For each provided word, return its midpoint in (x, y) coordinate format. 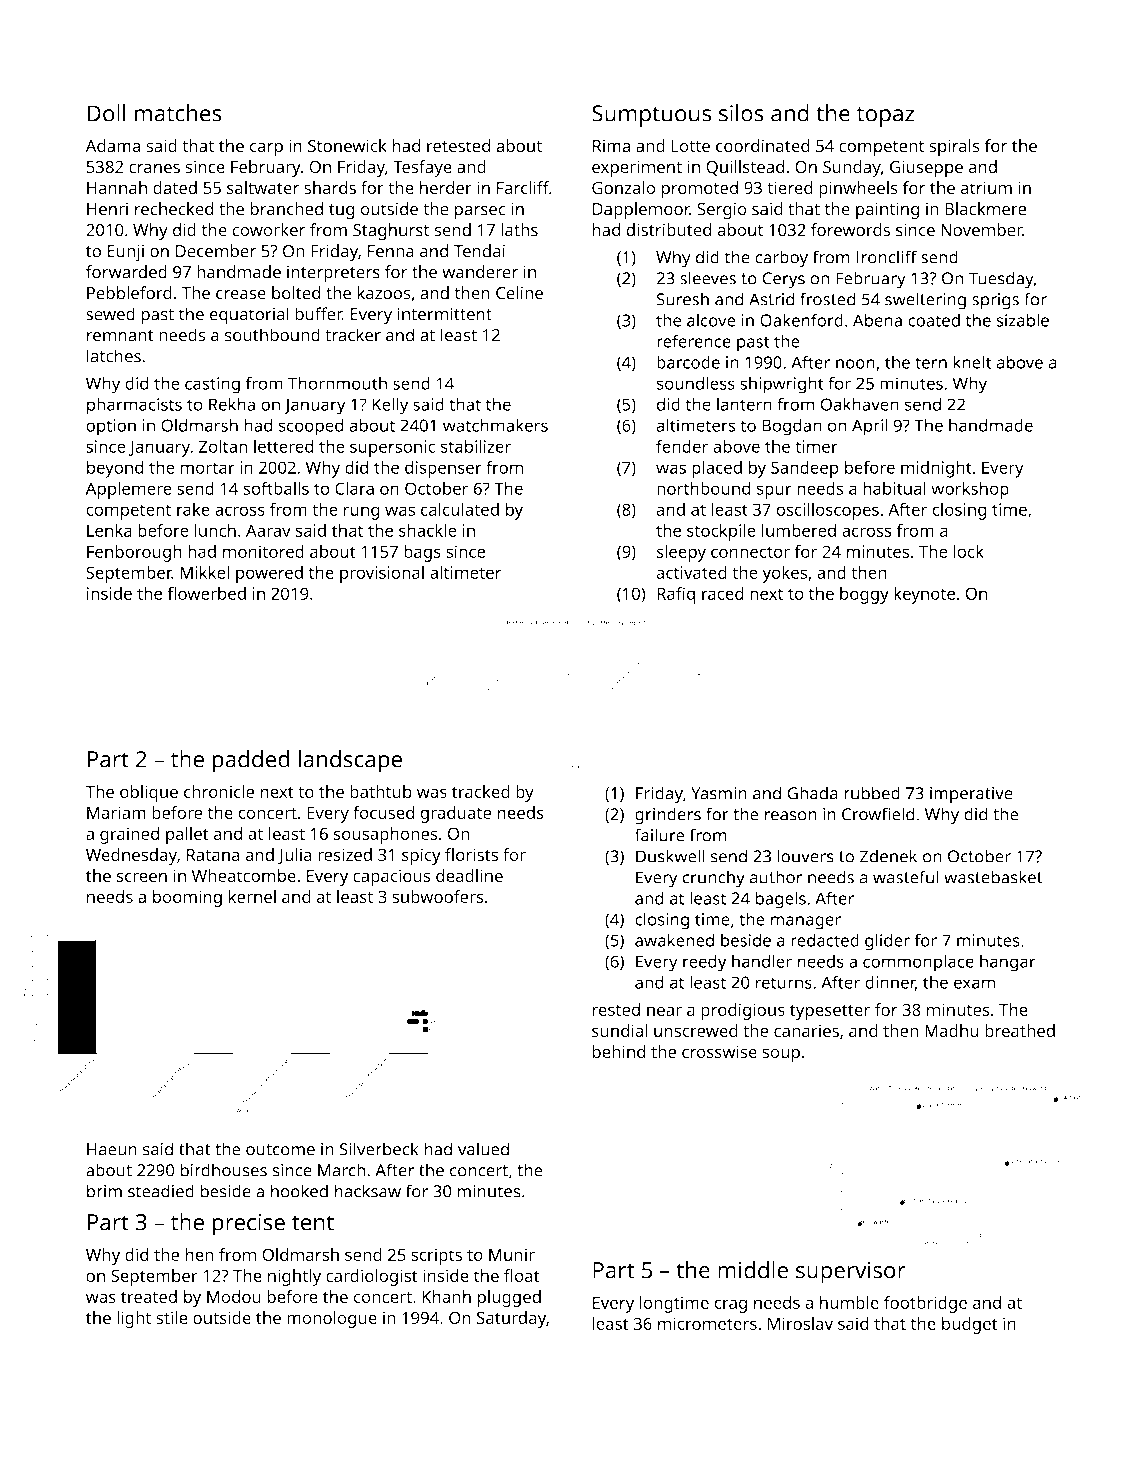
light (134, 1319)
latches (114, 356)
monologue (332, 1319)
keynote (924, 595)
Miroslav (800, 1323)
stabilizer (476, 446)
